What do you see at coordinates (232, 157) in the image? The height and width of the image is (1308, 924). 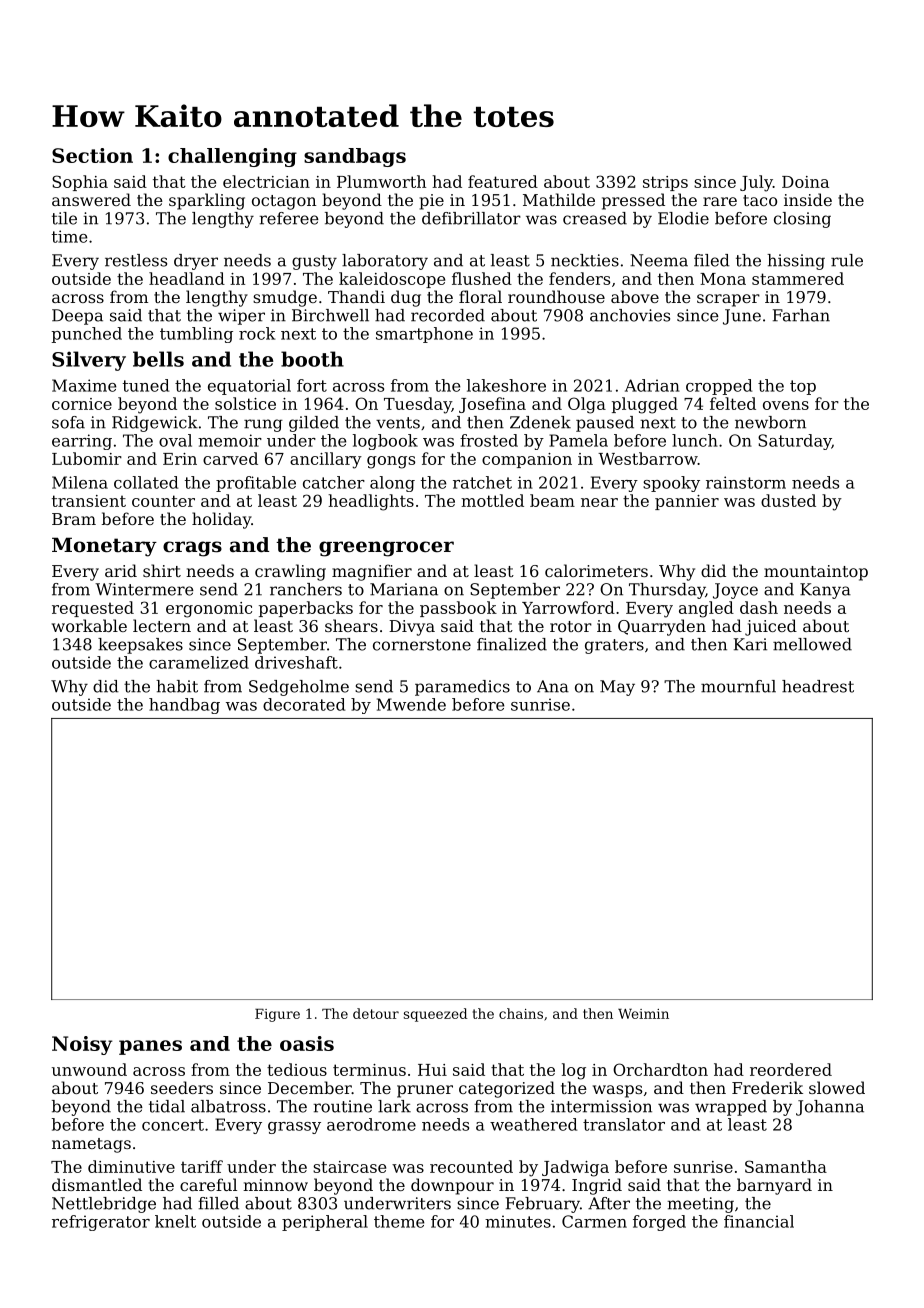 I see `challenging` at bounding box center [232, 157].
